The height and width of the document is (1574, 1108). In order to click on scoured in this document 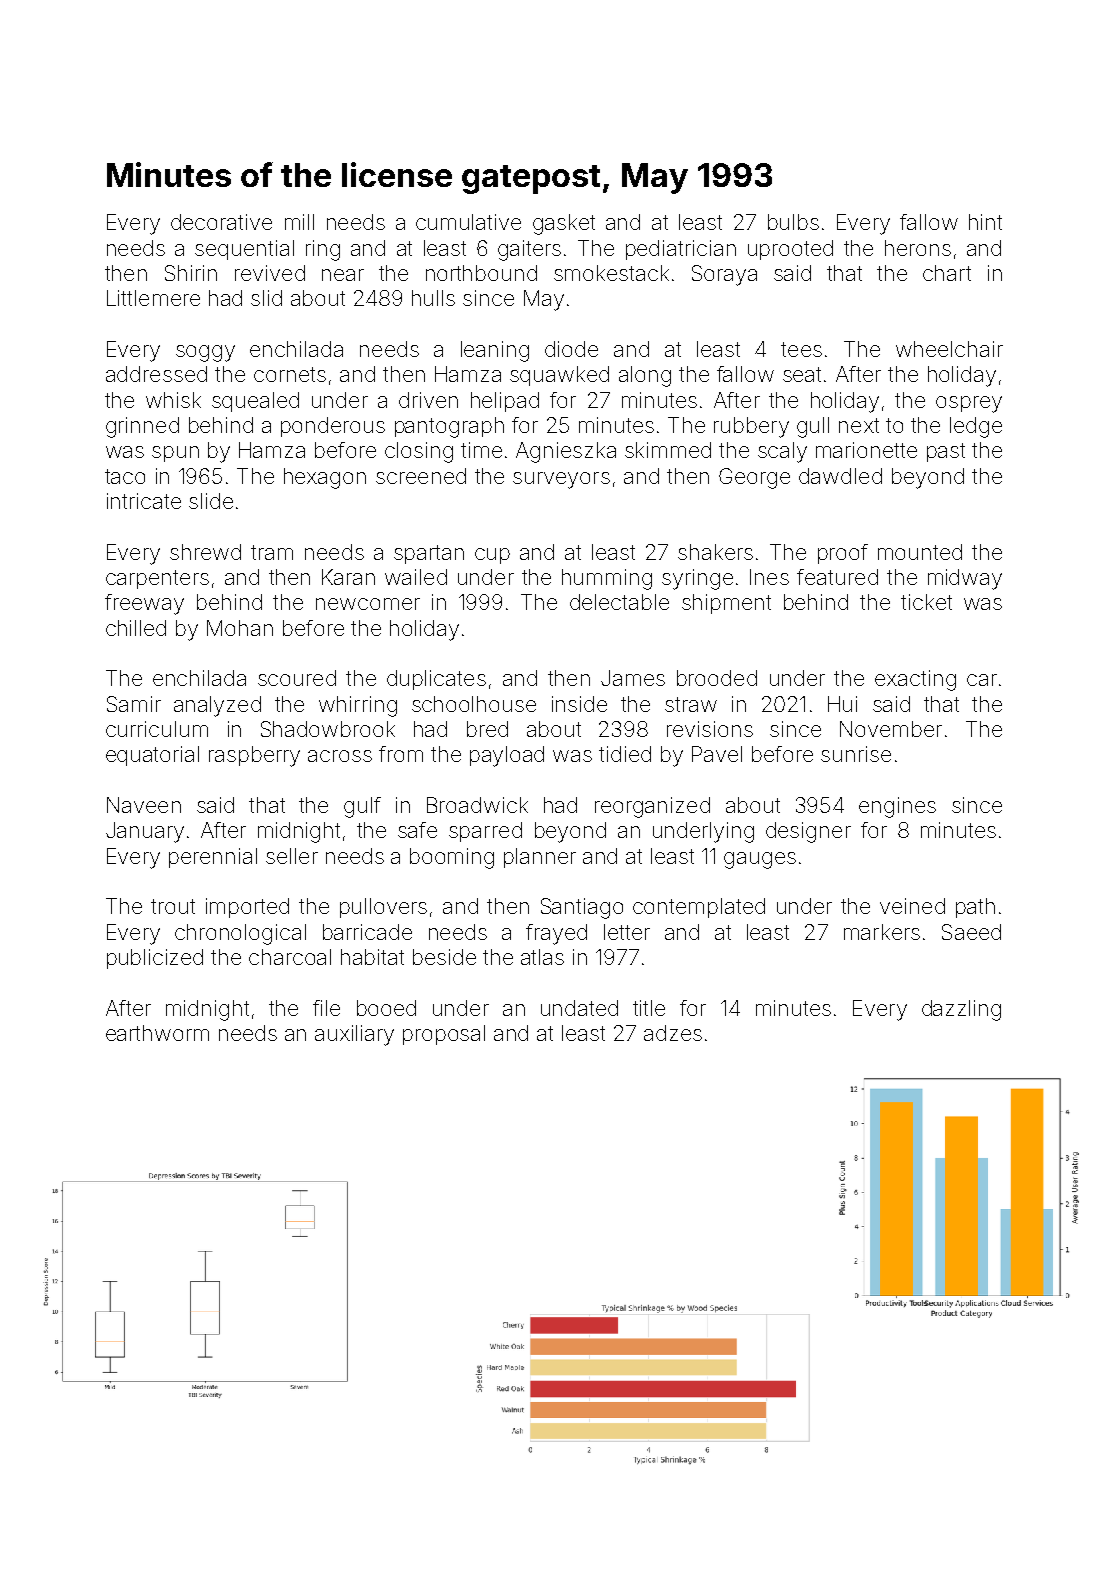, I will do `click(297, 678)`.
